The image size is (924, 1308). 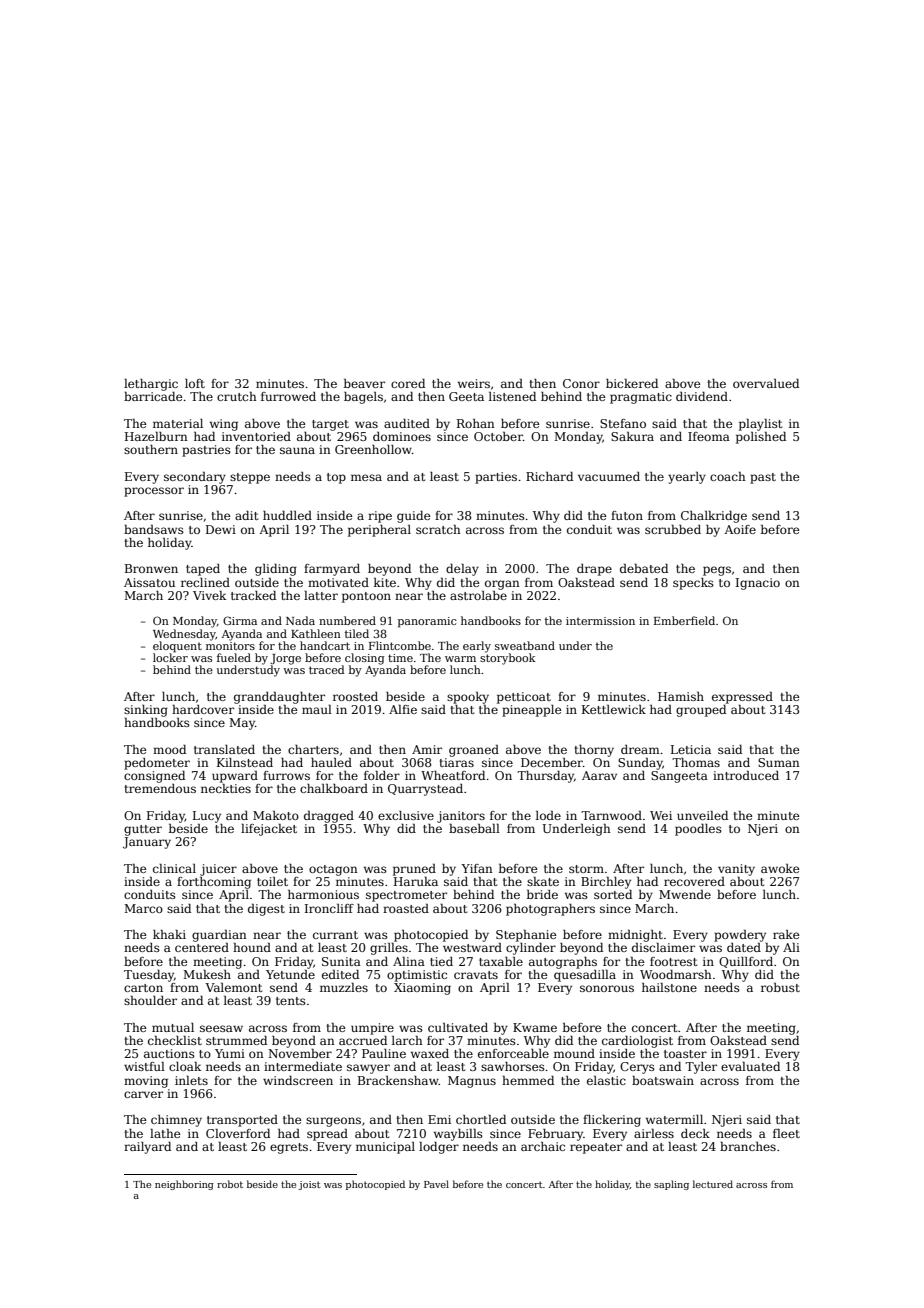 What do you see at coordinates (151, 449) in the document?
I see `southern` at bounding box center [151, 449].
